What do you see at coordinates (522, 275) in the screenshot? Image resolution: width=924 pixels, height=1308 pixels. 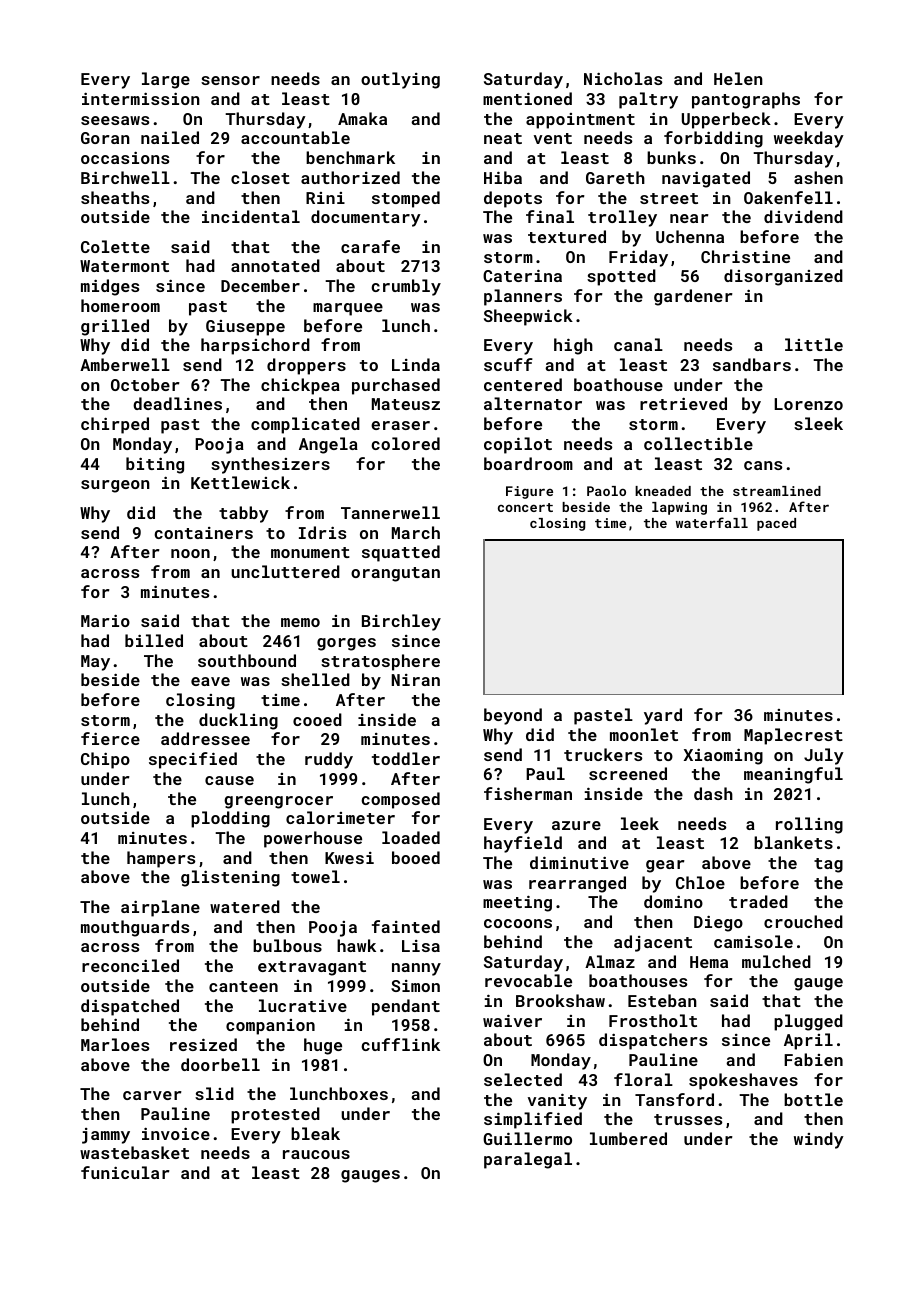 I see `Caterina` at bounding box center [522, 275].
